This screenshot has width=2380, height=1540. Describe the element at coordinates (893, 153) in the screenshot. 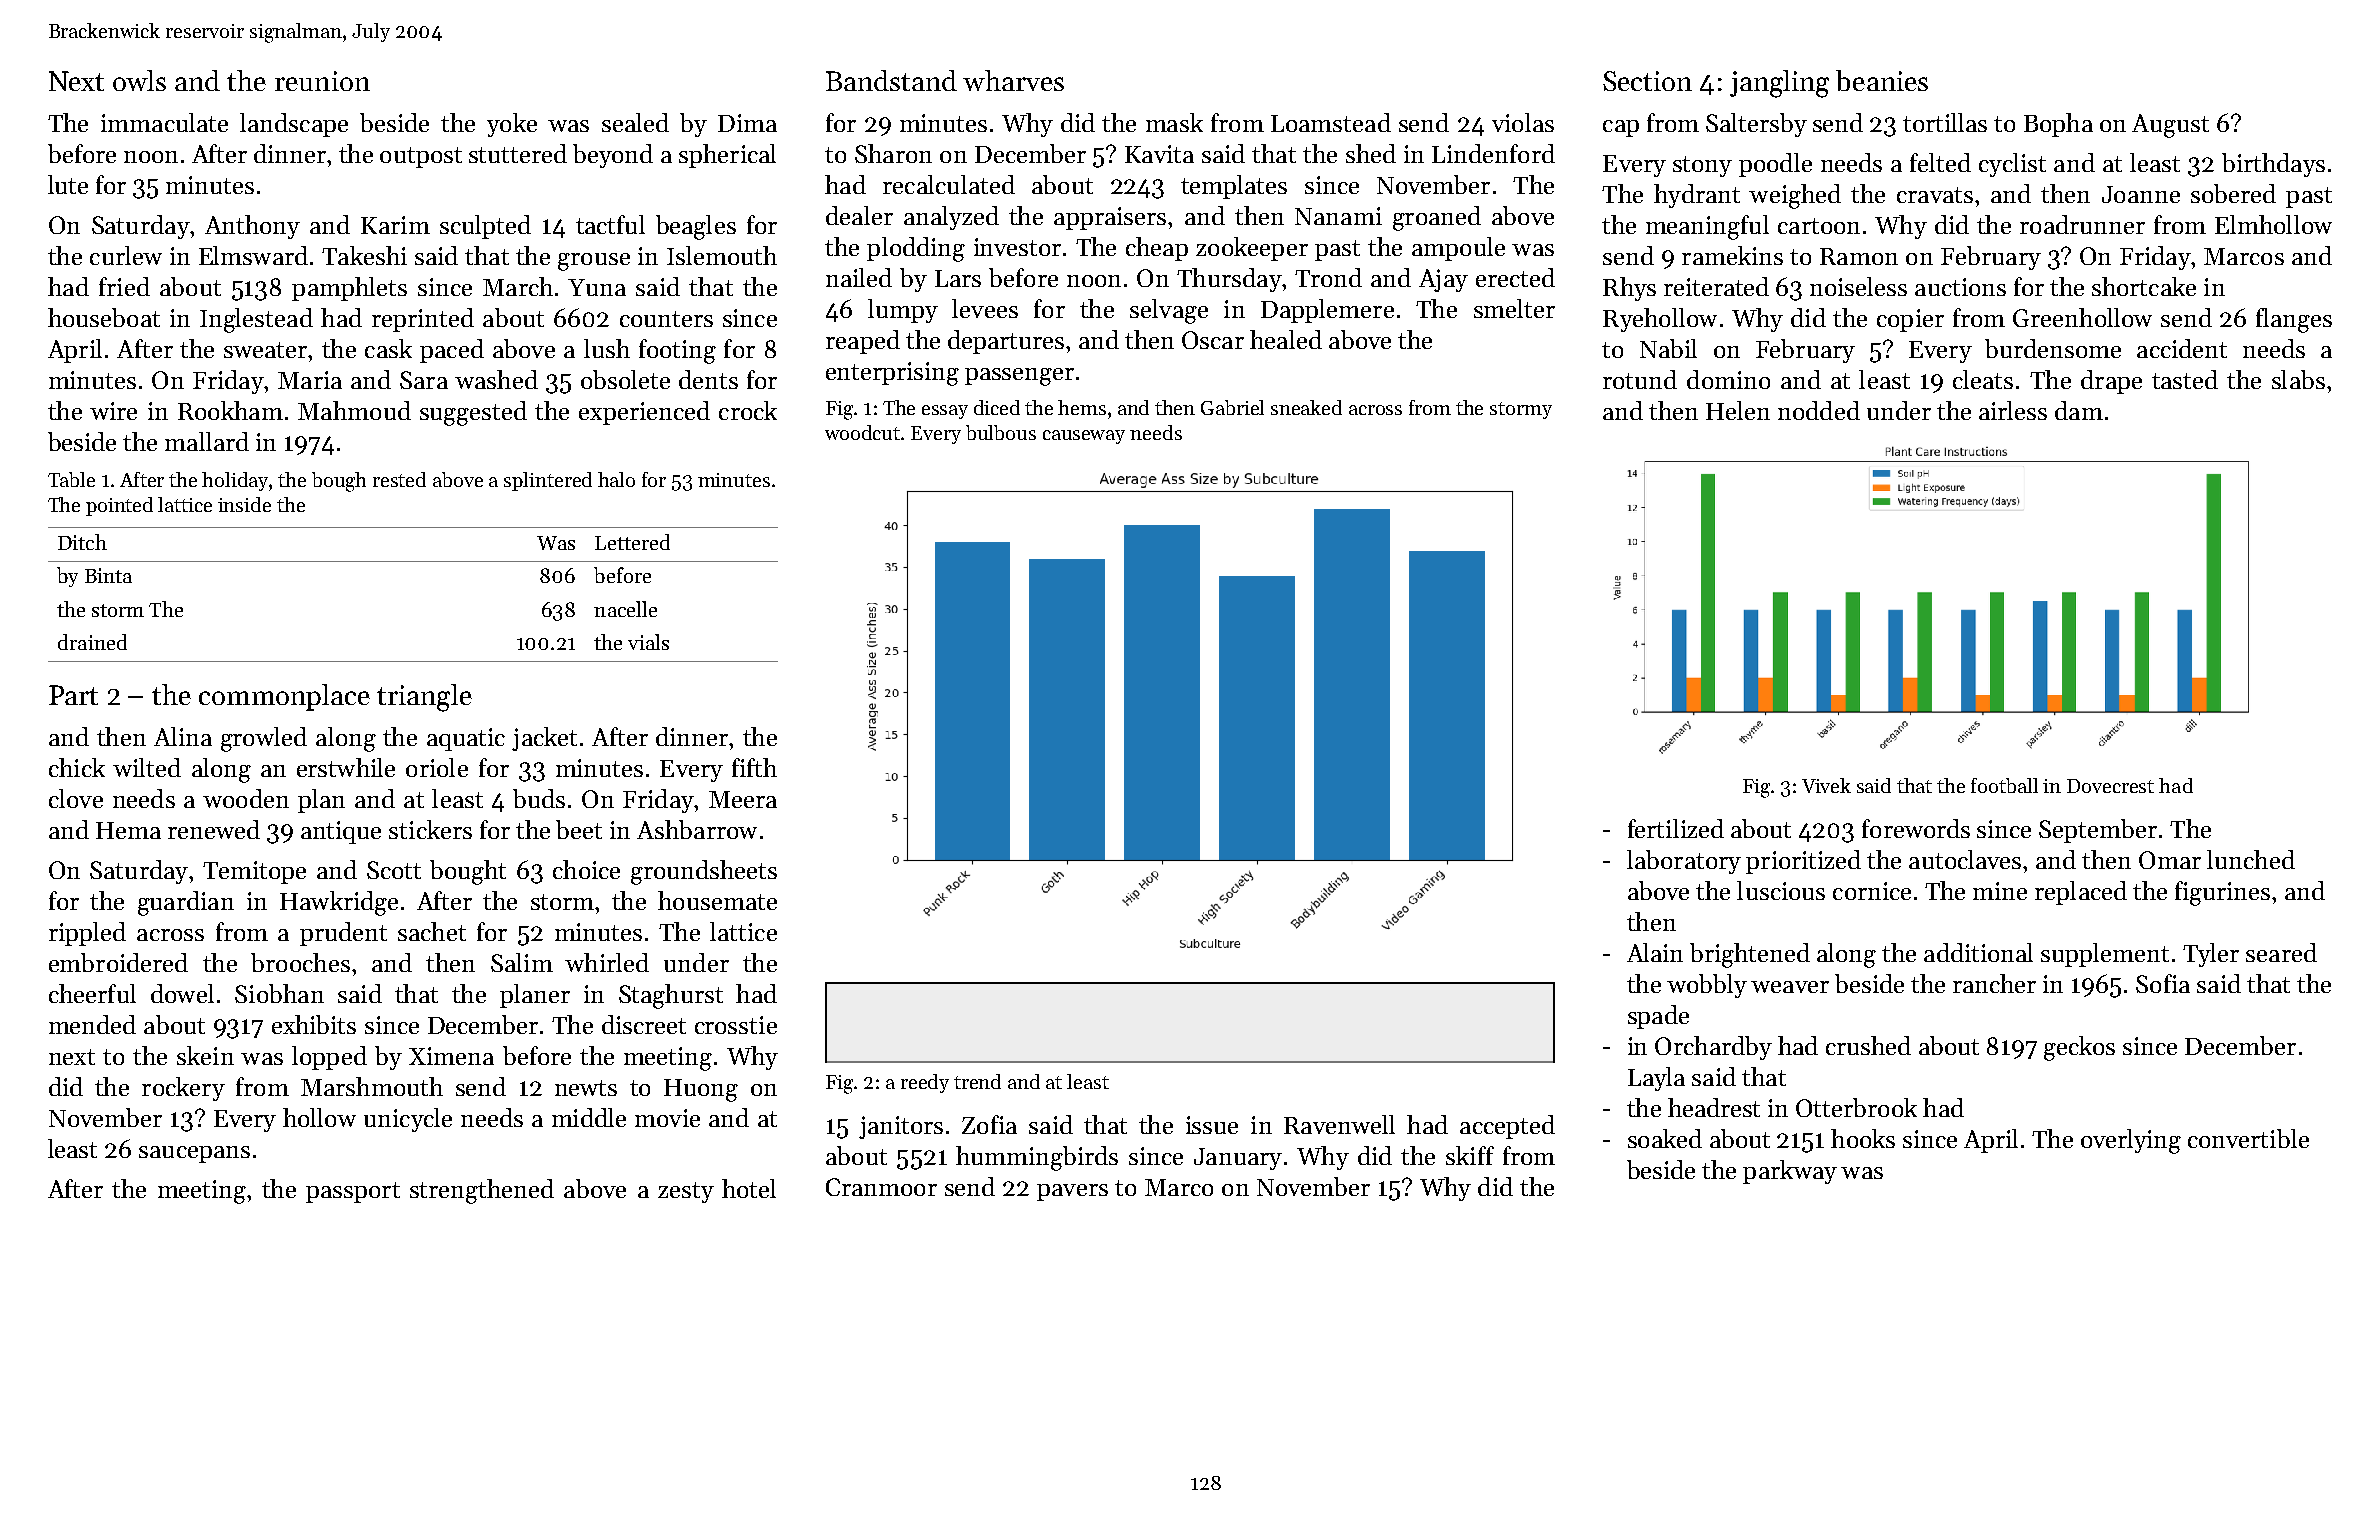

I see `Sharon` at that location.
